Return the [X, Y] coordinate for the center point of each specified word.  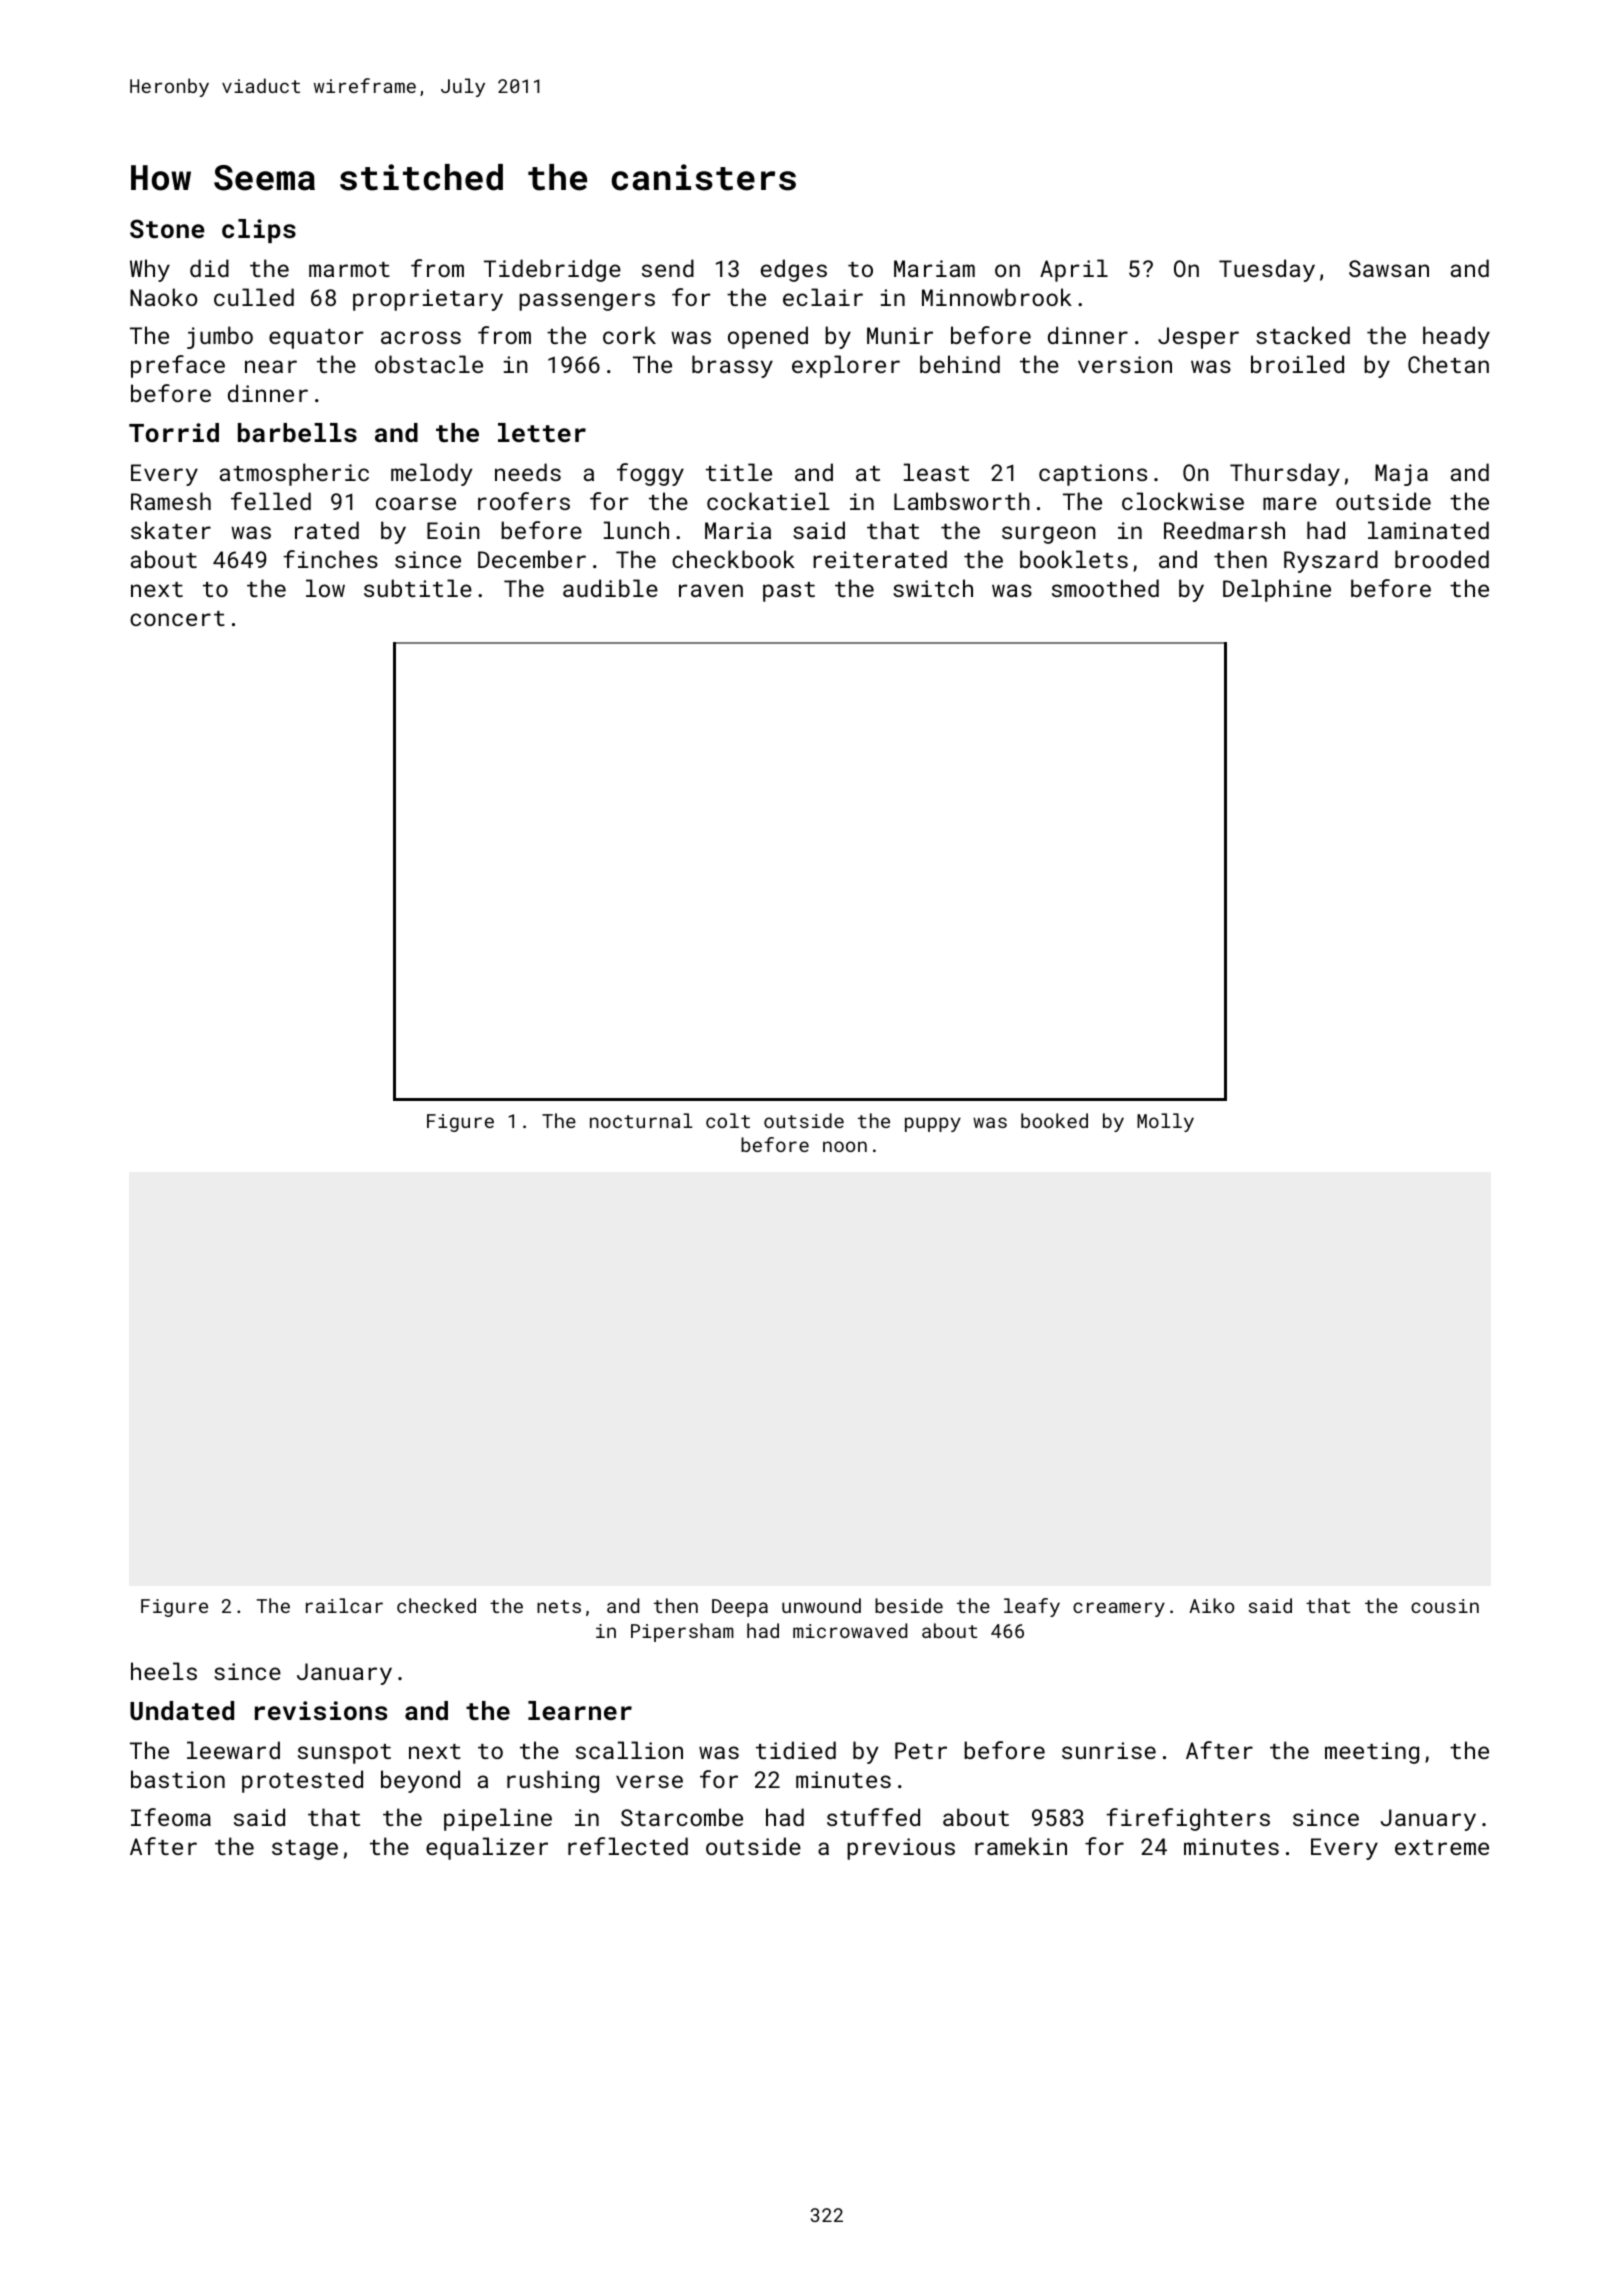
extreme [1442, 1847]
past [789, 592]
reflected [628, 1846]
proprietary [428, 300]
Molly [1165, 1122]
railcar [344, 1605]
